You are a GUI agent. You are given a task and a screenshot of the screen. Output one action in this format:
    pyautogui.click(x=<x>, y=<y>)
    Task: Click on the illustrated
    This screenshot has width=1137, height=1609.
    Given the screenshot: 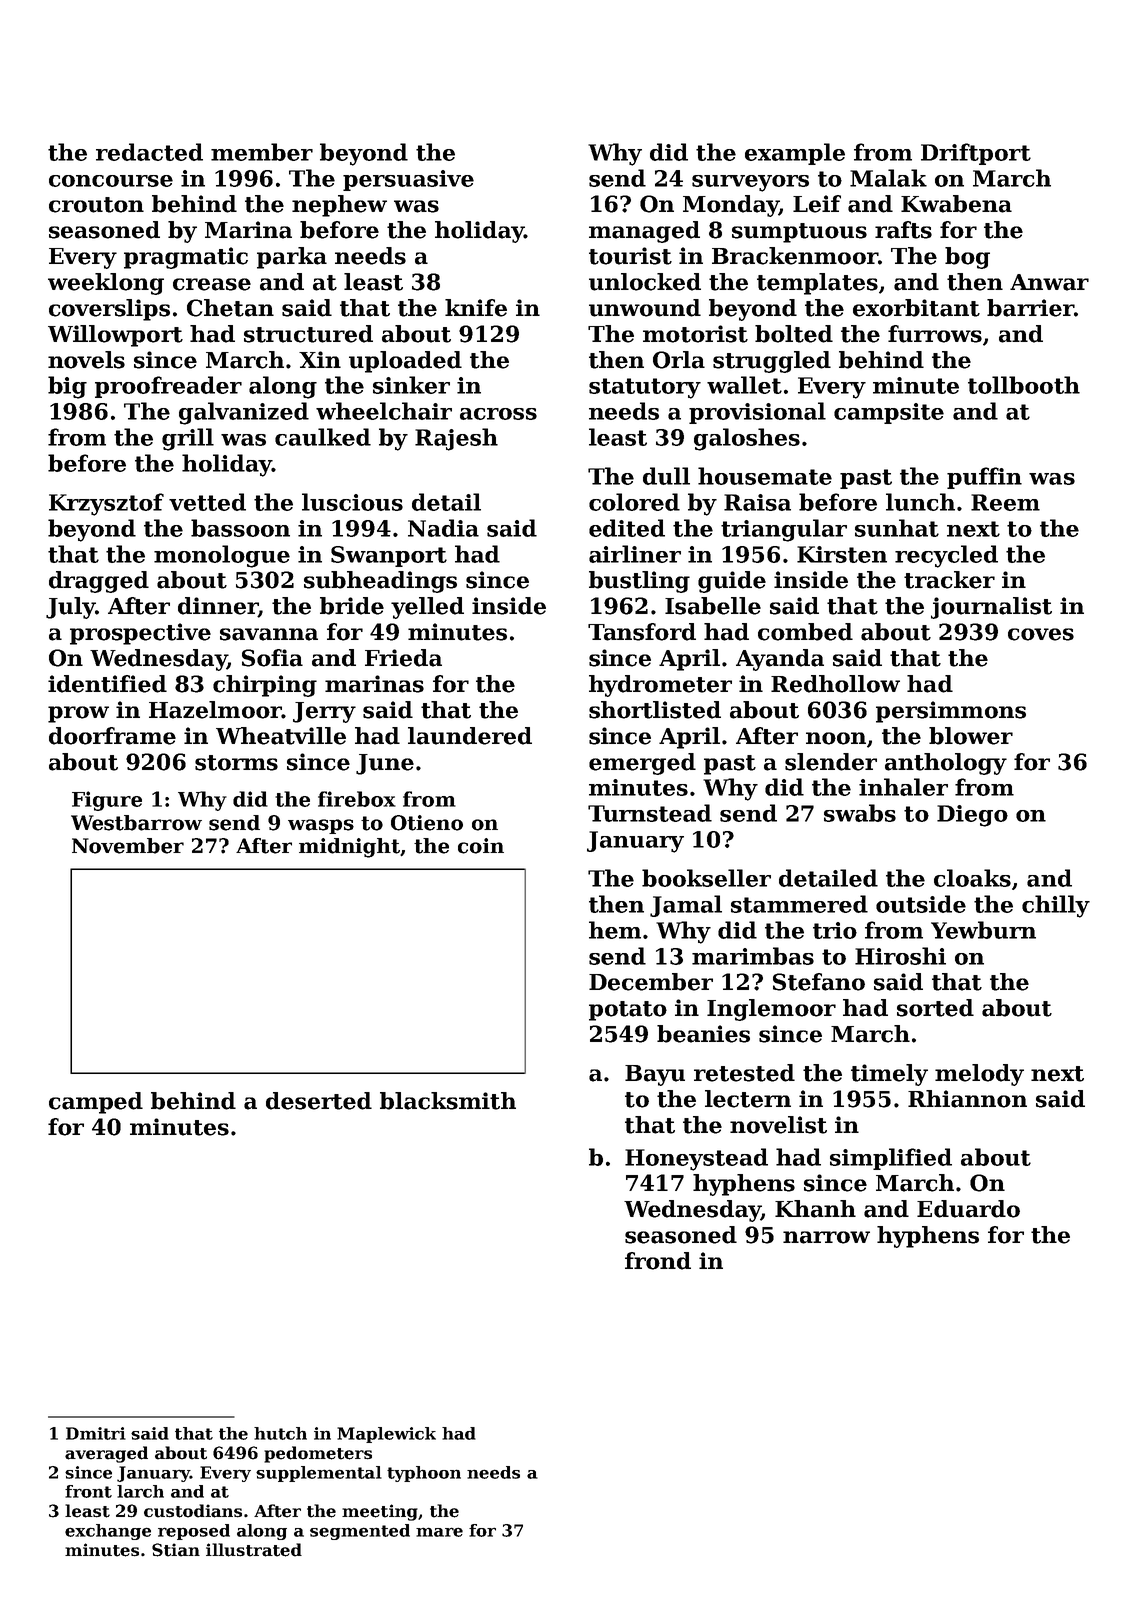 What is the action you would take?
    pyautogui.click(x=254, y=1550)
